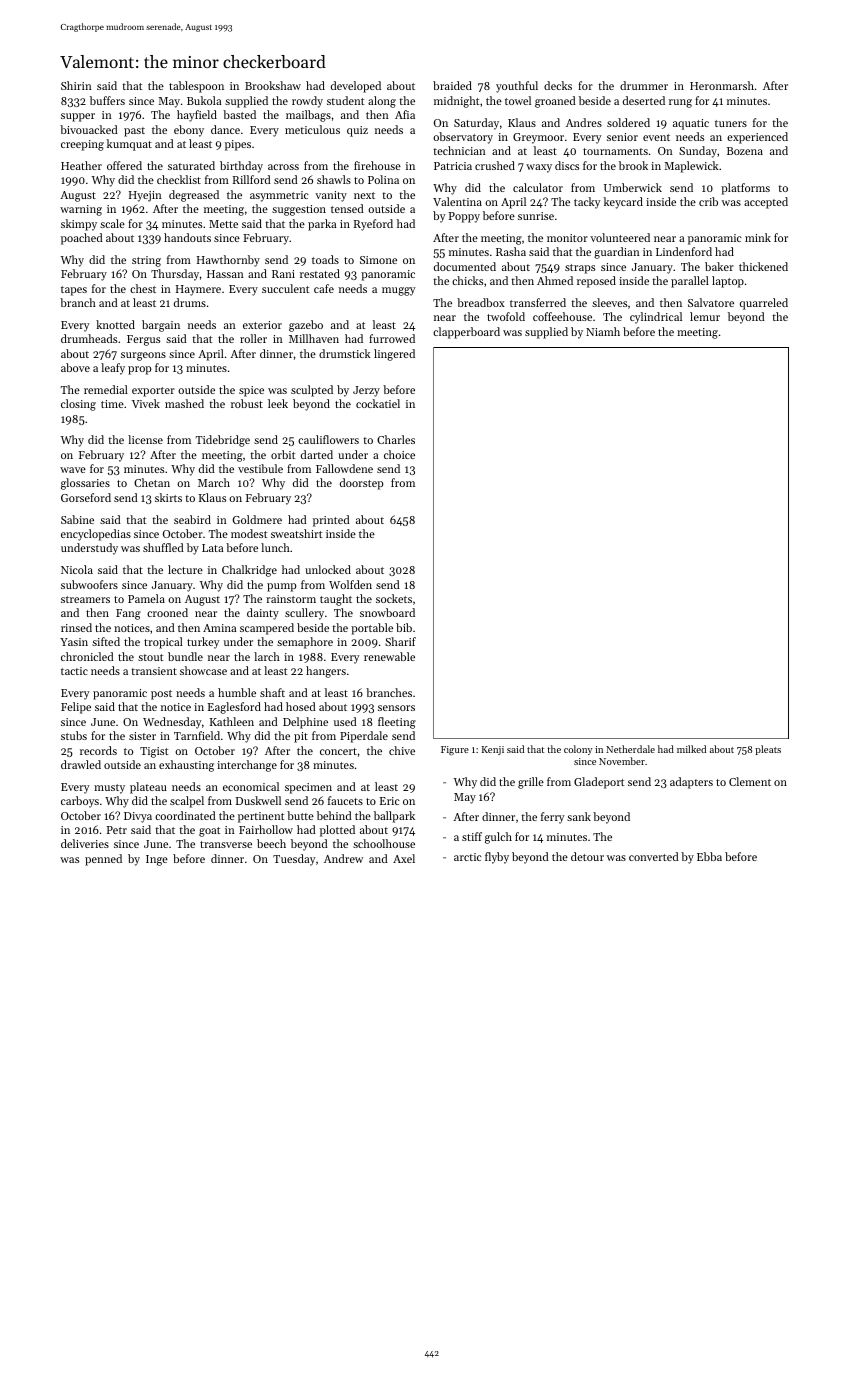 The image size is (849, 1400). What do you see at coordinates (307, 102) in the page?
I see `rowdy` at bounding box center [307, 102].
